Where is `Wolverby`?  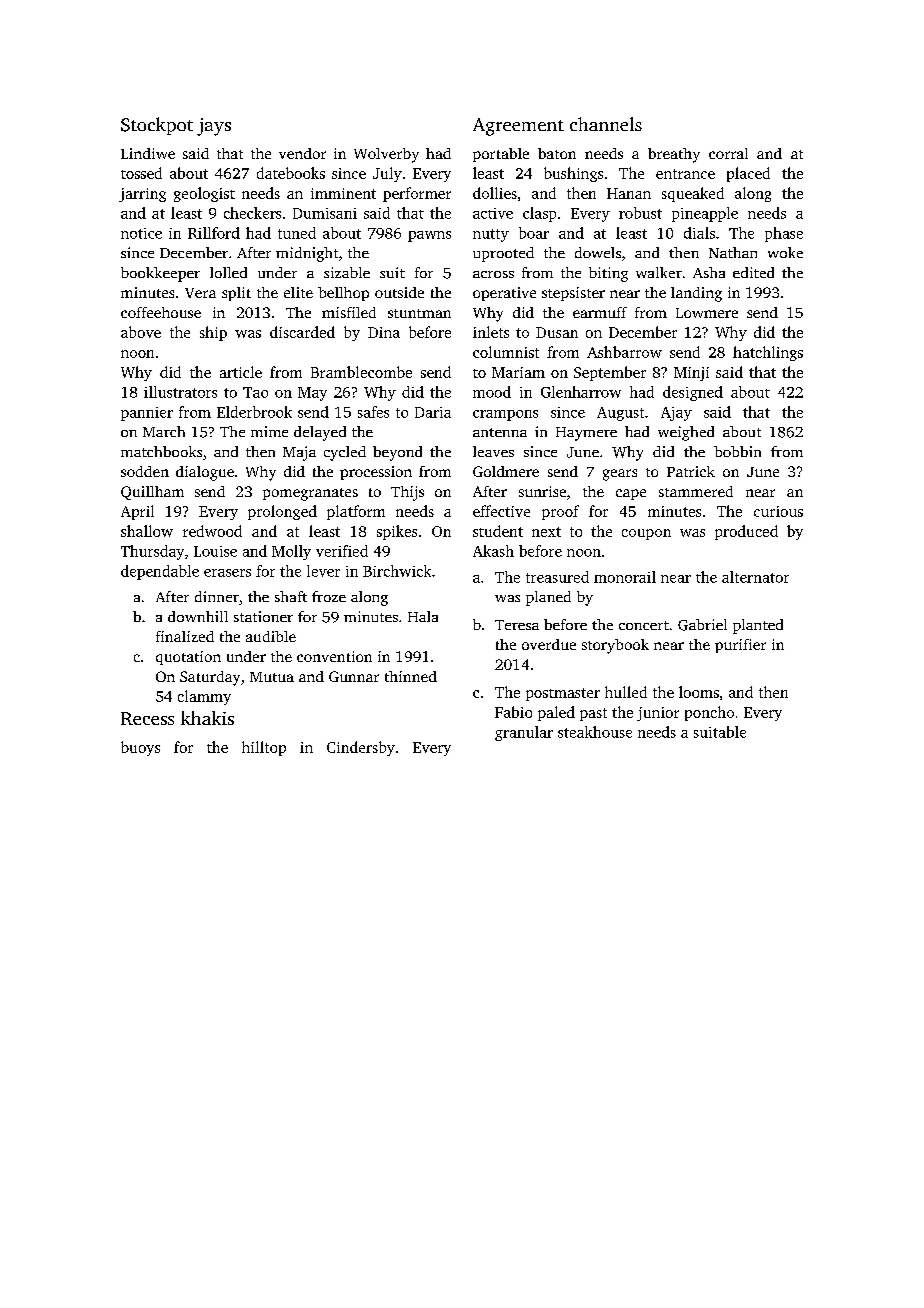 Wolverby is located at coordinates (386, 155).
